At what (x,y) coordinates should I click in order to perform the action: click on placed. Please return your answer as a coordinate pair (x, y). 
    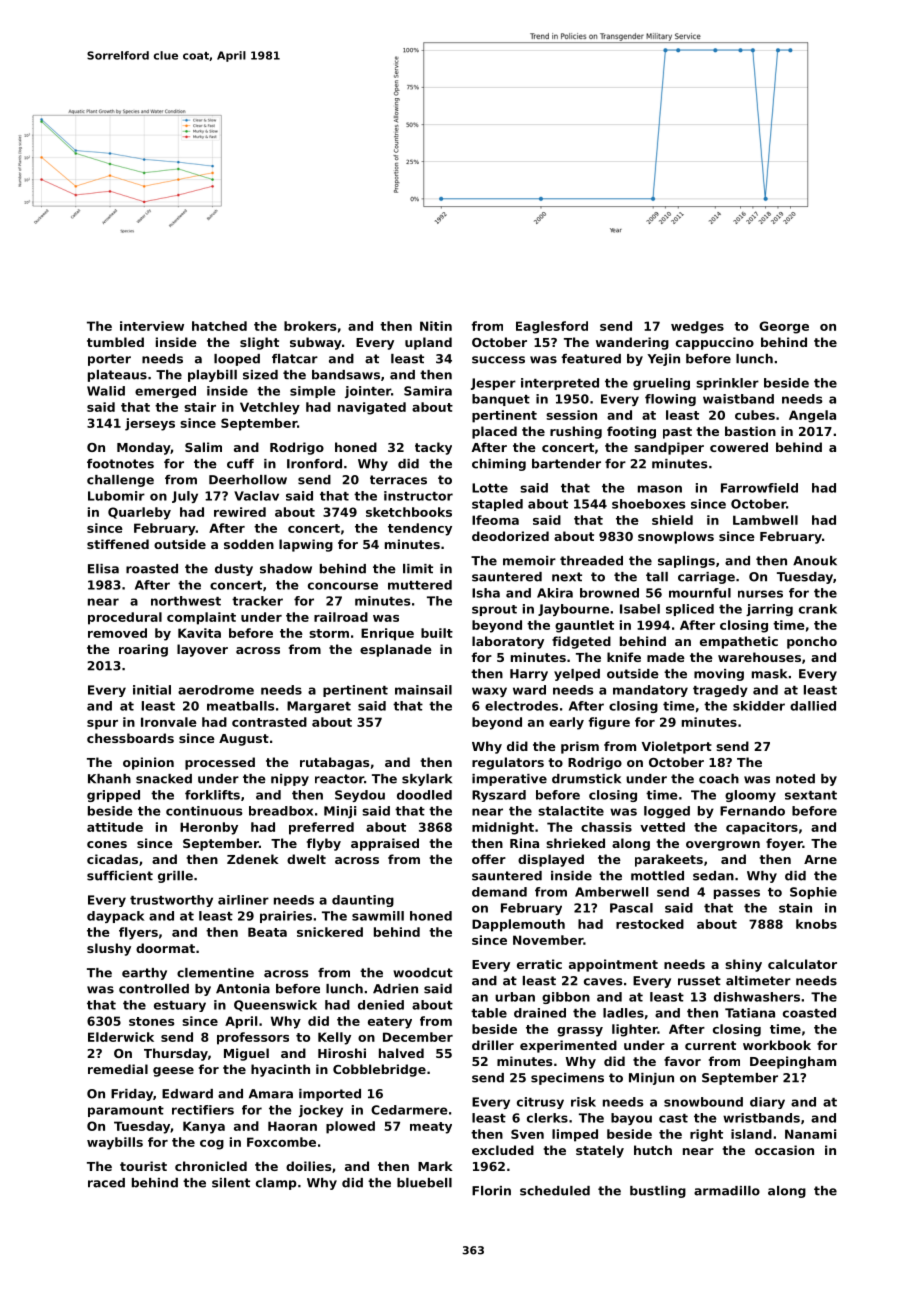
    Looking at the image, I should click on (494, 432).
